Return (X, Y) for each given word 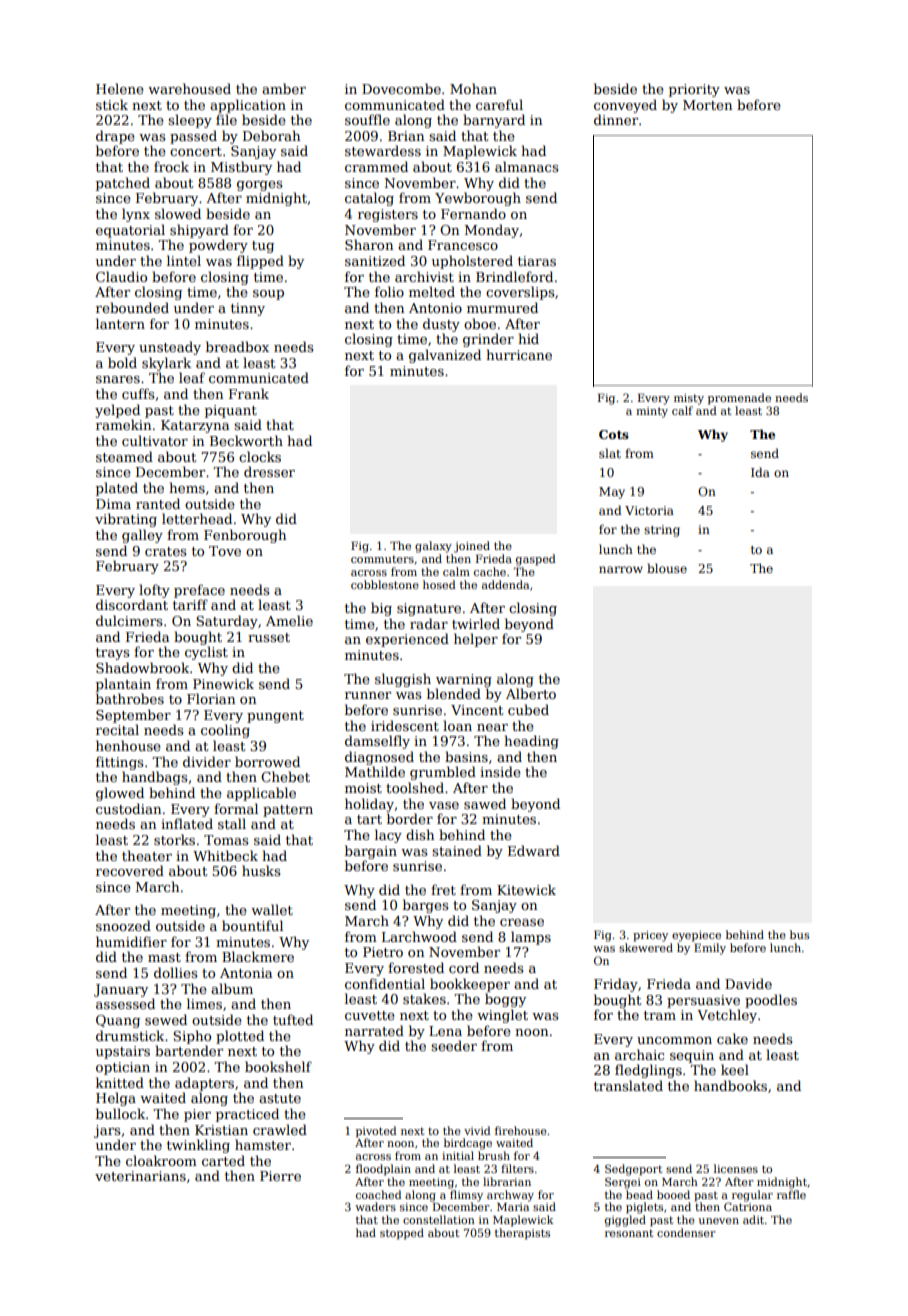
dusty (441, 325)
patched (123, 184)
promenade (739, 399)
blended (454, 693)
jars (107, 1131)
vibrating (126, 520)
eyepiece (696, 936)
